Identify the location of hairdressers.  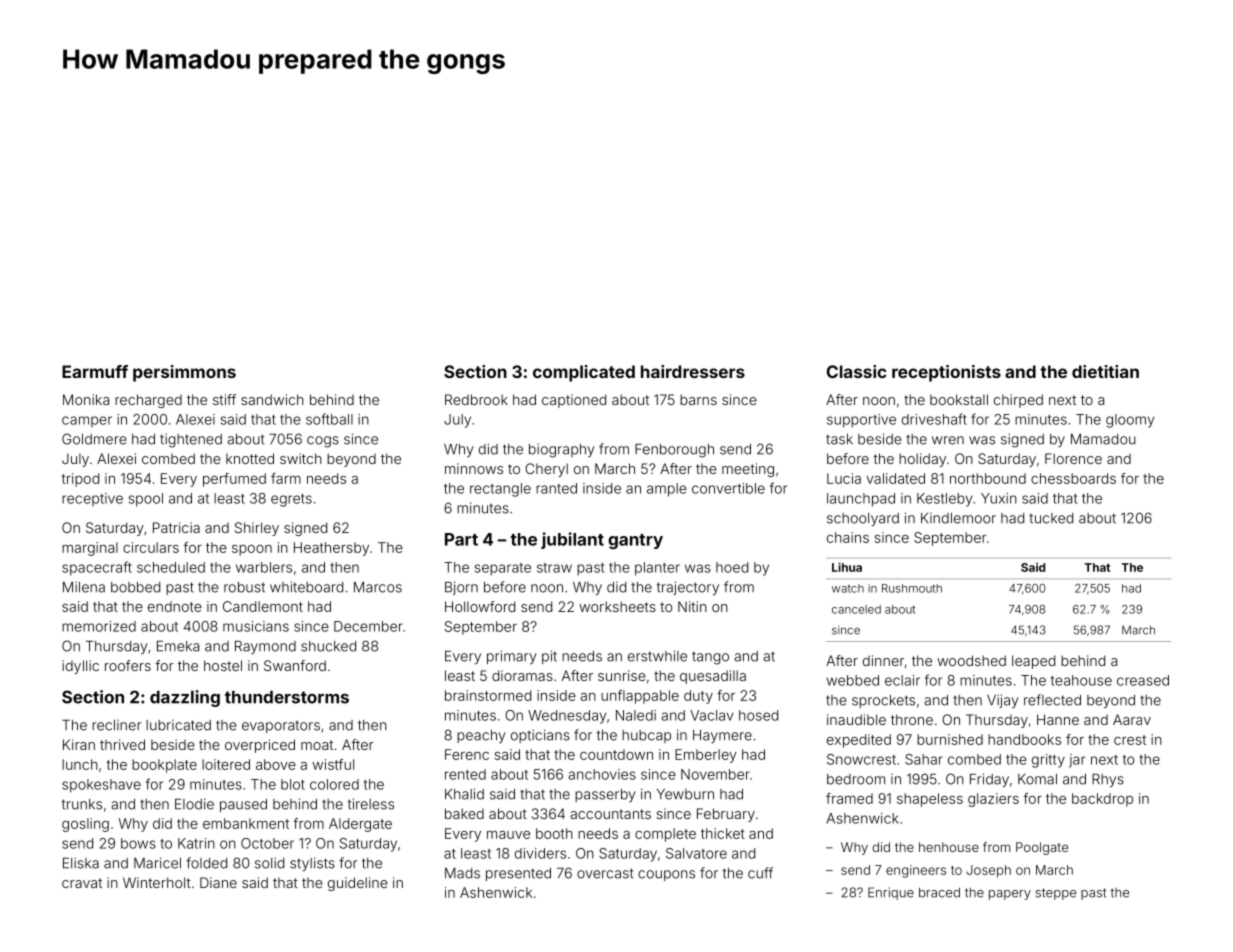
(693, 371).
